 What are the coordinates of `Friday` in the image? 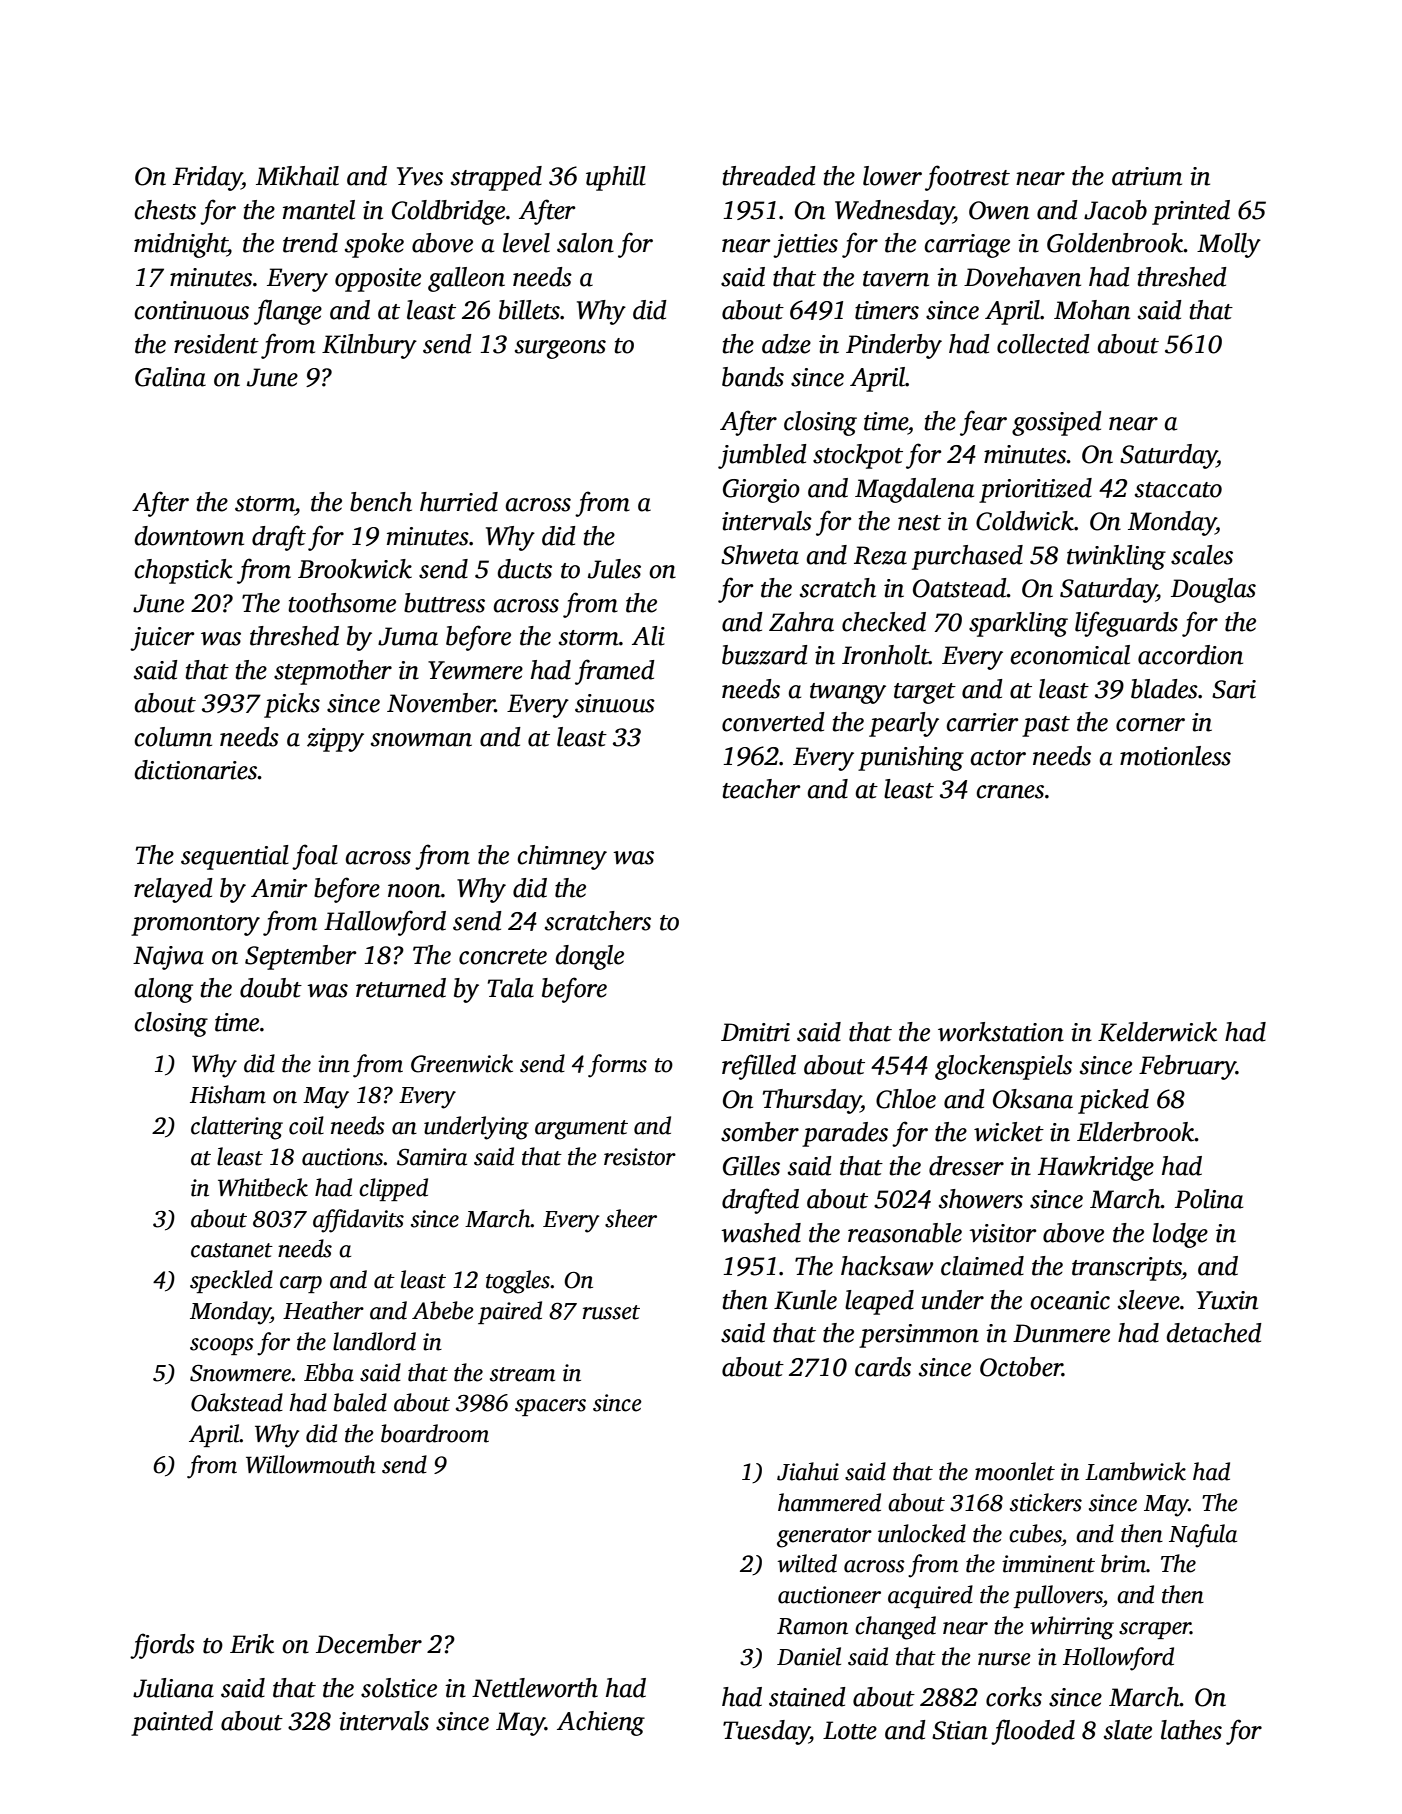 It's located at (207, 178).
